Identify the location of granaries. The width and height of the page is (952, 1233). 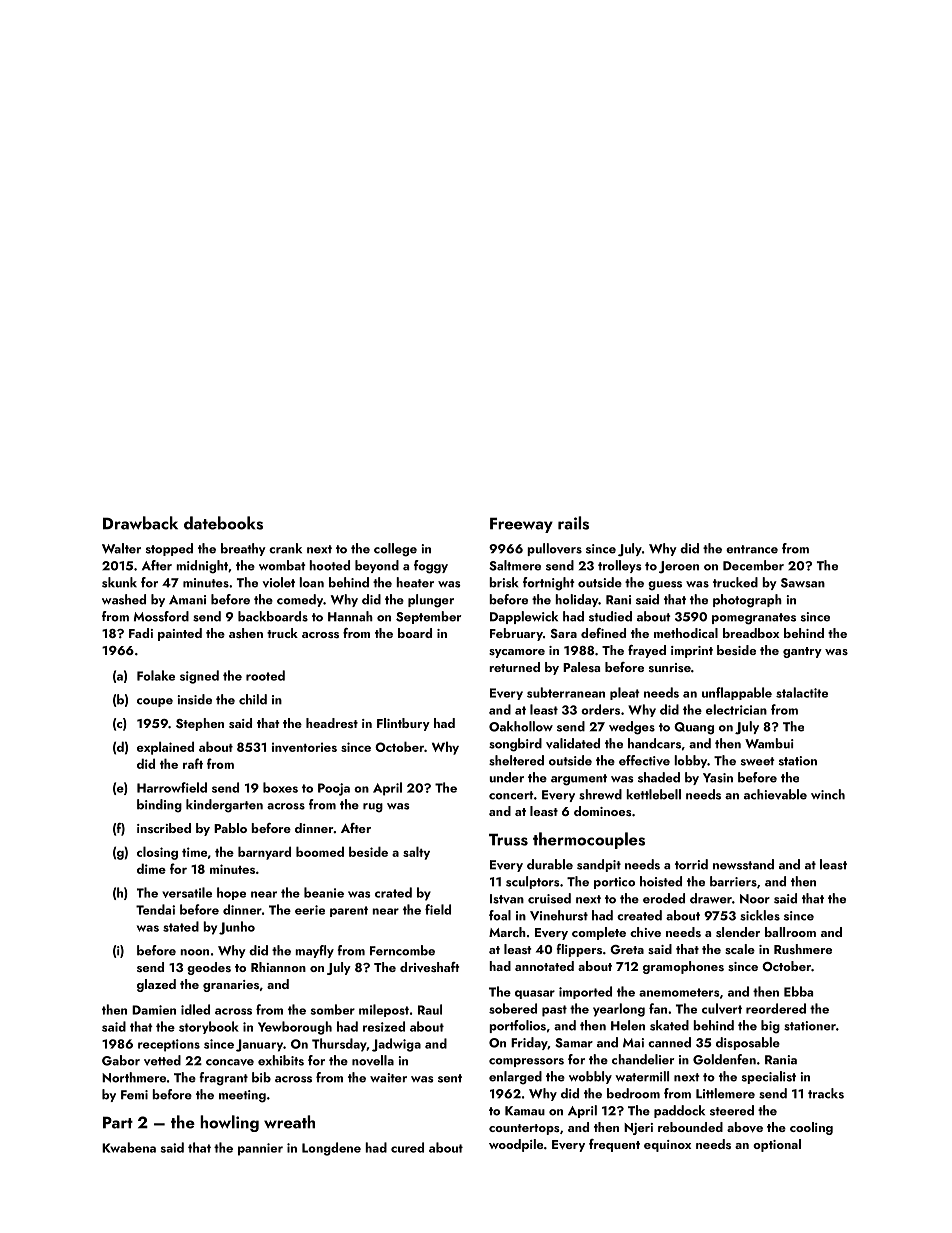
(231, 986).
